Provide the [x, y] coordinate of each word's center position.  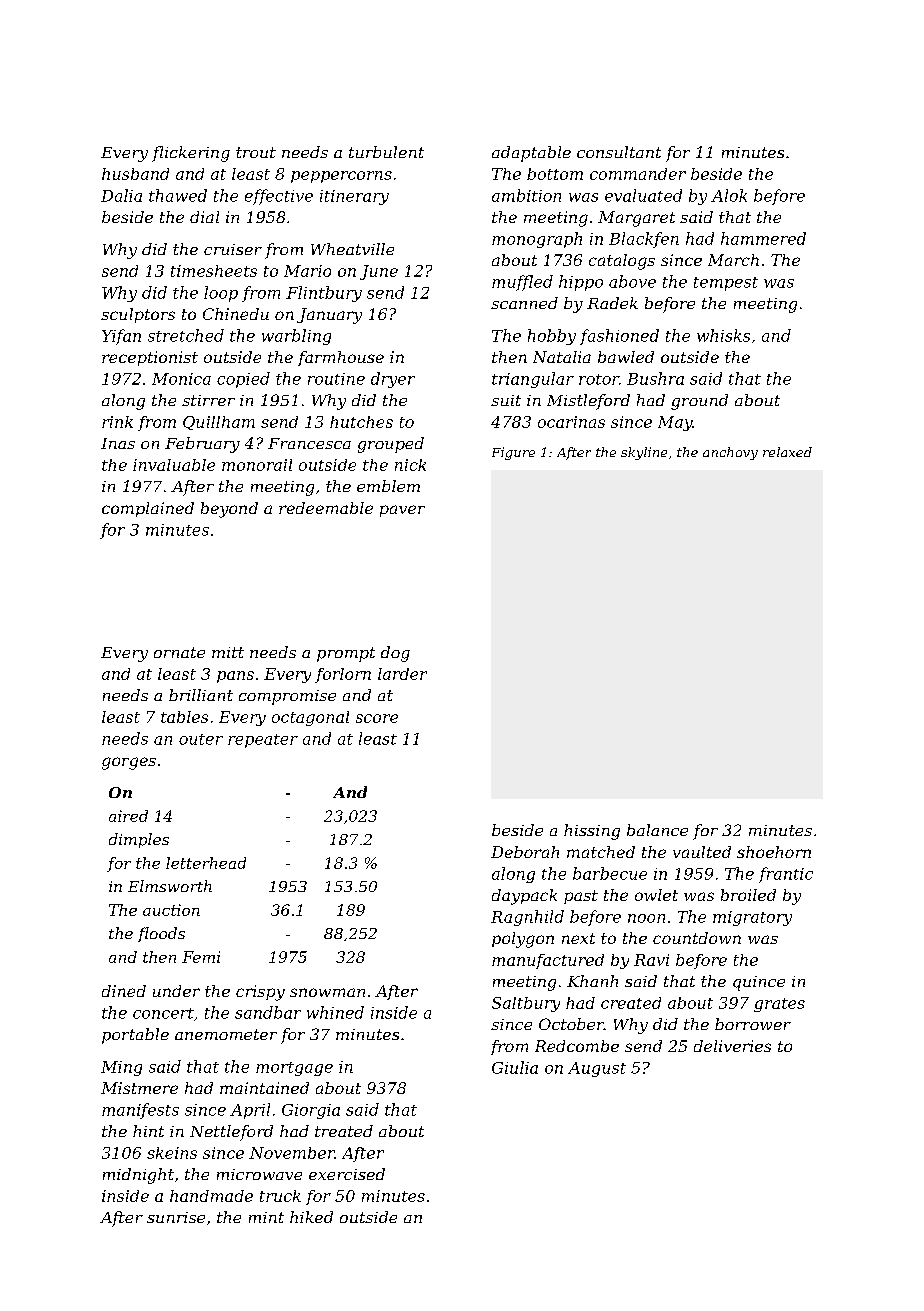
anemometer [226, 1034]
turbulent [386, 152]
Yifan [121, 337]
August [597, 1069]
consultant [619, 152]
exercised [347, 1174]
